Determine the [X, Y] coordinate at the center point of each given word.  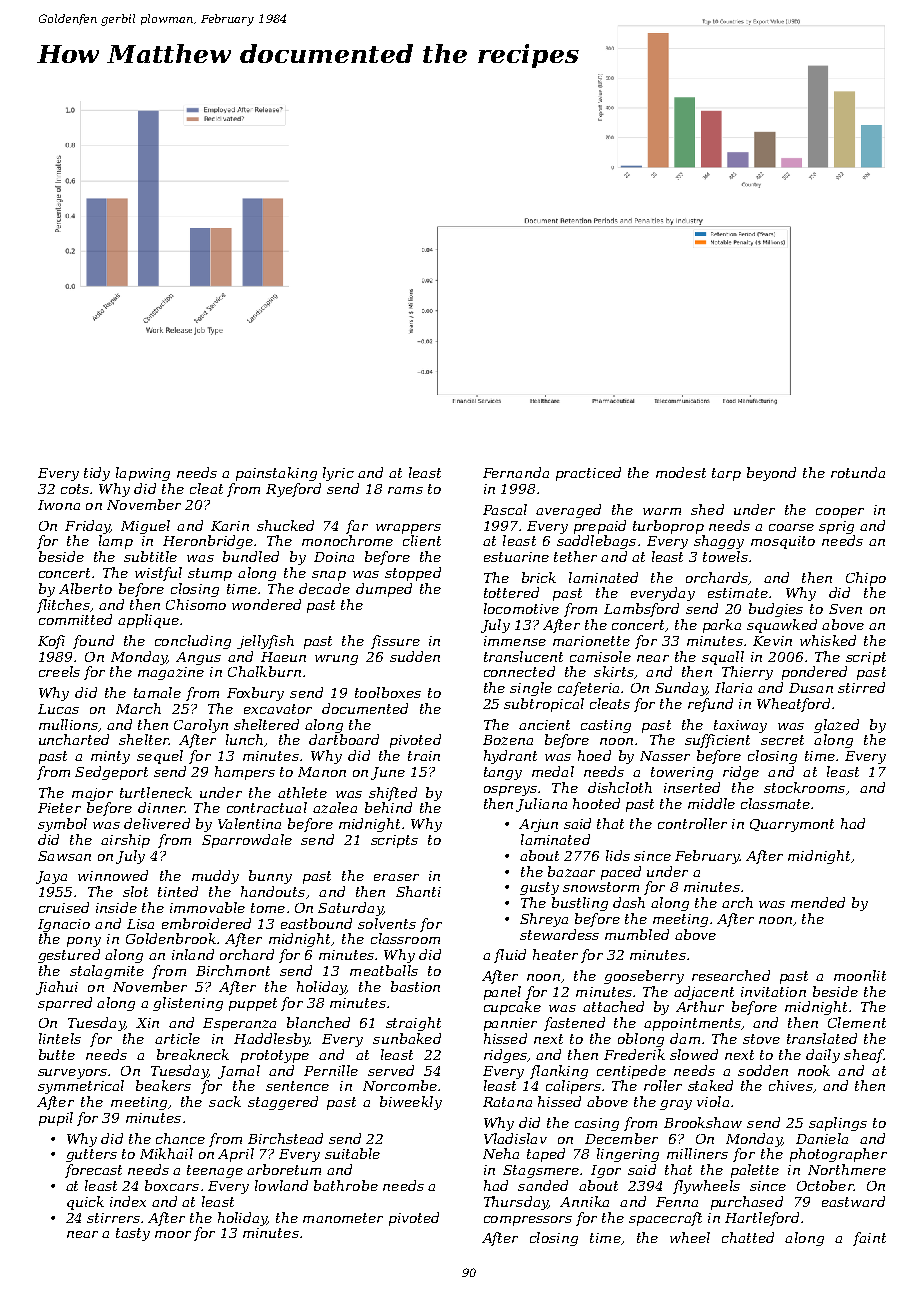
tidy [97, 474]
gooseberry [644, 977]
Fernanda [516, 472]
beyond [771, 474]
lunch [244, 739]
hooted [596, 803]
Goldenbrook [171, 938]
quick [85, 1203]
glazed [836, 726]
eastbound [316, 923]
